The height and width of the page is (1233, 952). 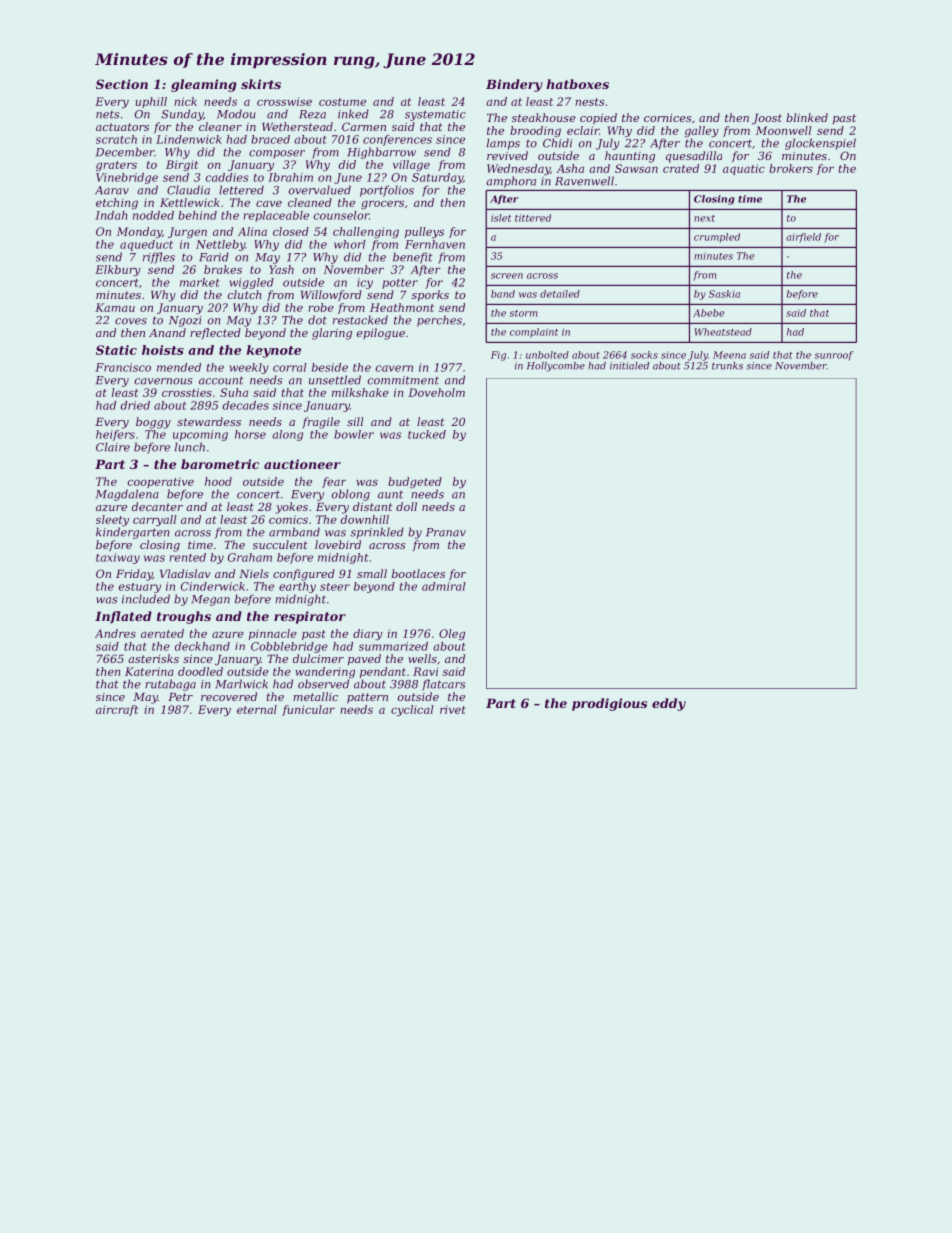 What do you see at coordinates (116, 139) in the page?
I see `scratch` at bounding box center [116, 139].
